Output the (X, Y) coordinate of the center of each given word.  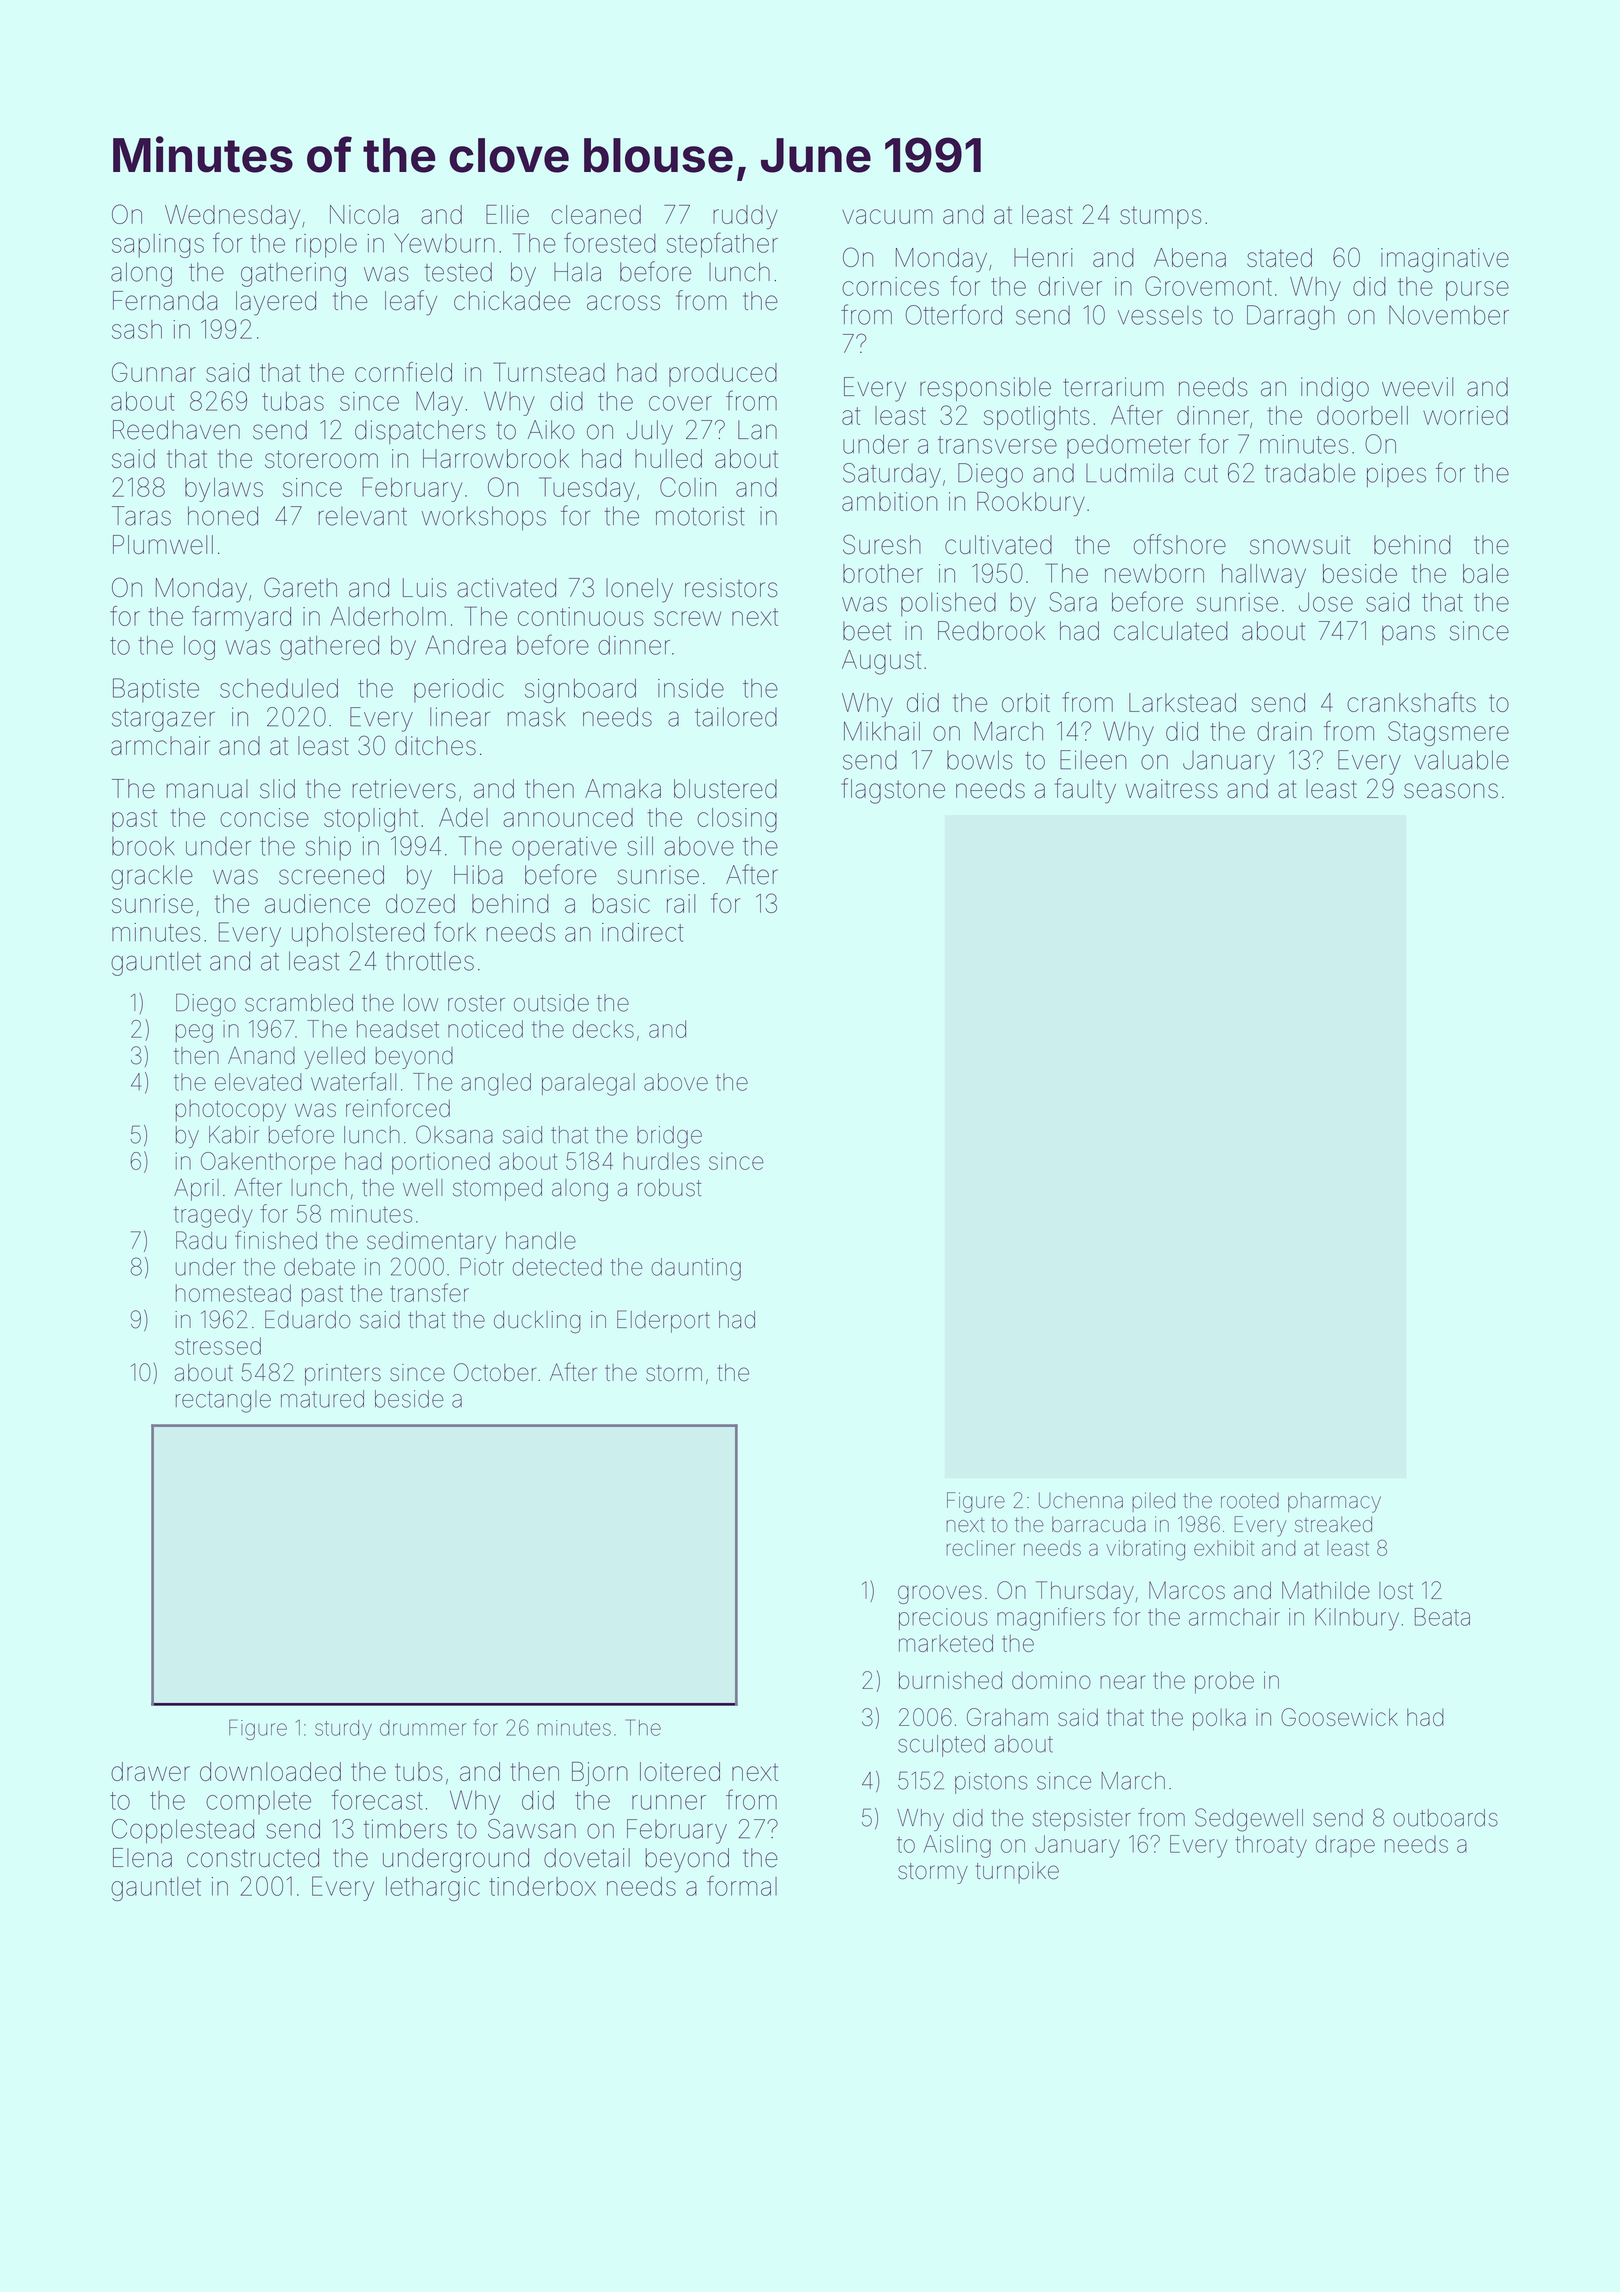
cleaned (596, 214)
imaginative (1445, 260)
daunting (696, 1269)
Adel (463, 817)
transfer (429, 1292)
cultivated (998, 545)
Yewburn (444, 243)
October (495, 1372)
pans (1408, 635)
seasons (1451, 791)
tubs (419, 1771)
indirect (642, 932)
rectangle (223, 1401)
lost (1396, 1590)
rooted (1250, 1501)
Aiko (551, 430)
